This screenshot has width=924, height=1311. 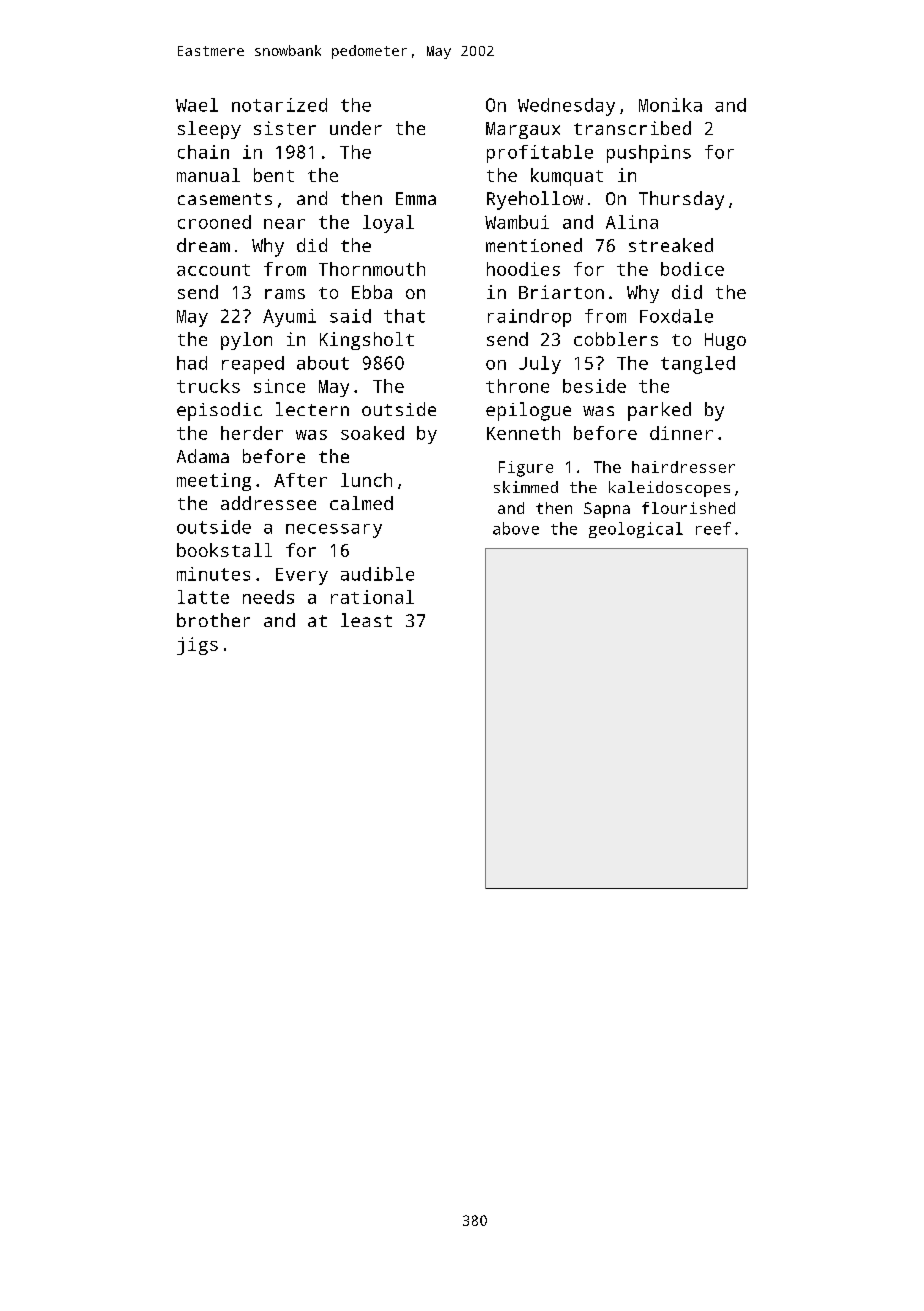 What do you see at coordinates (388, 224) in the screenshot?
I see `loyal` at bounding box center [388, 224].
